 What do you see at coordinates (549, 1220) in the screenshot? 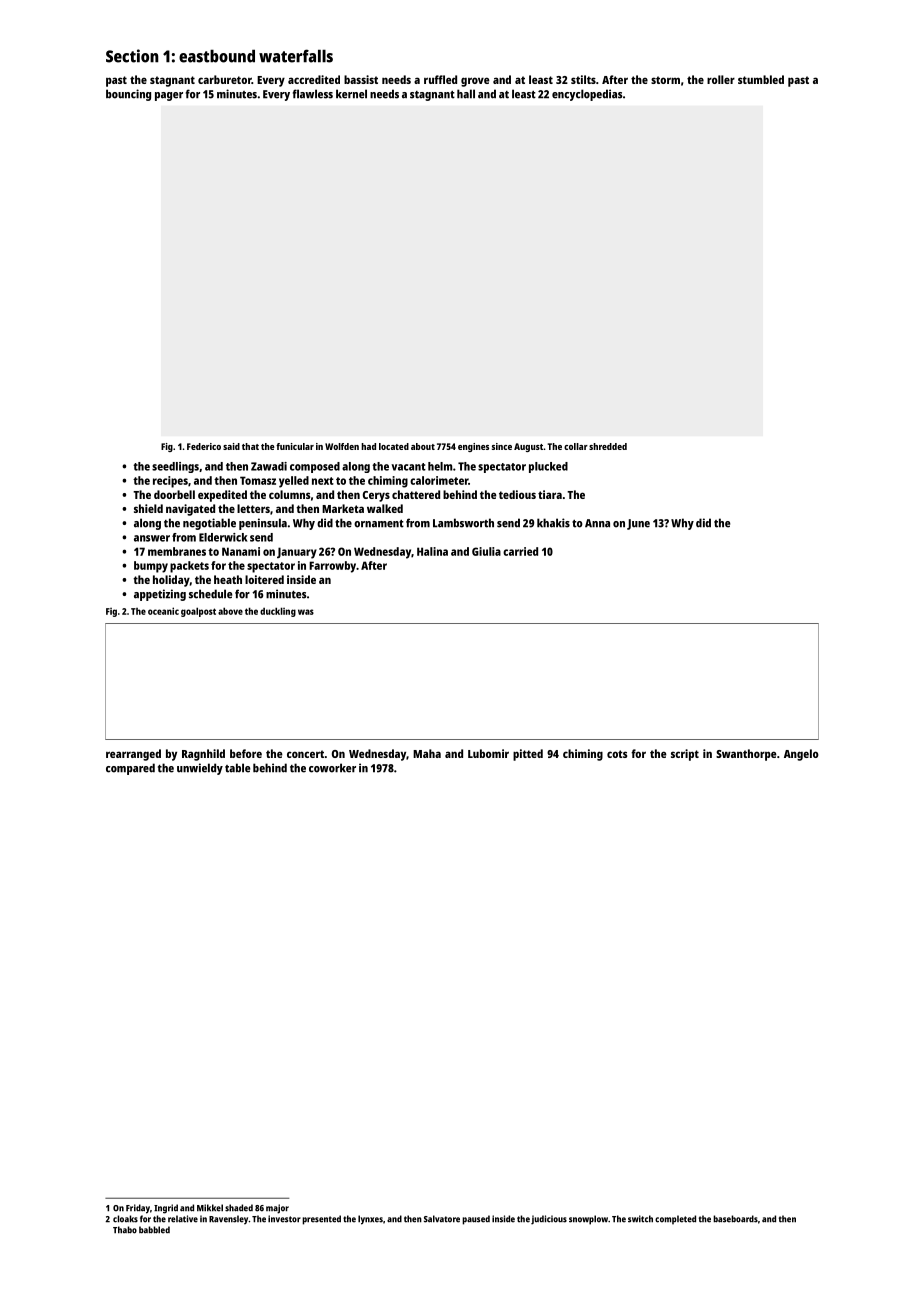
I see `judicious` at bounding box center [549, 1220].
